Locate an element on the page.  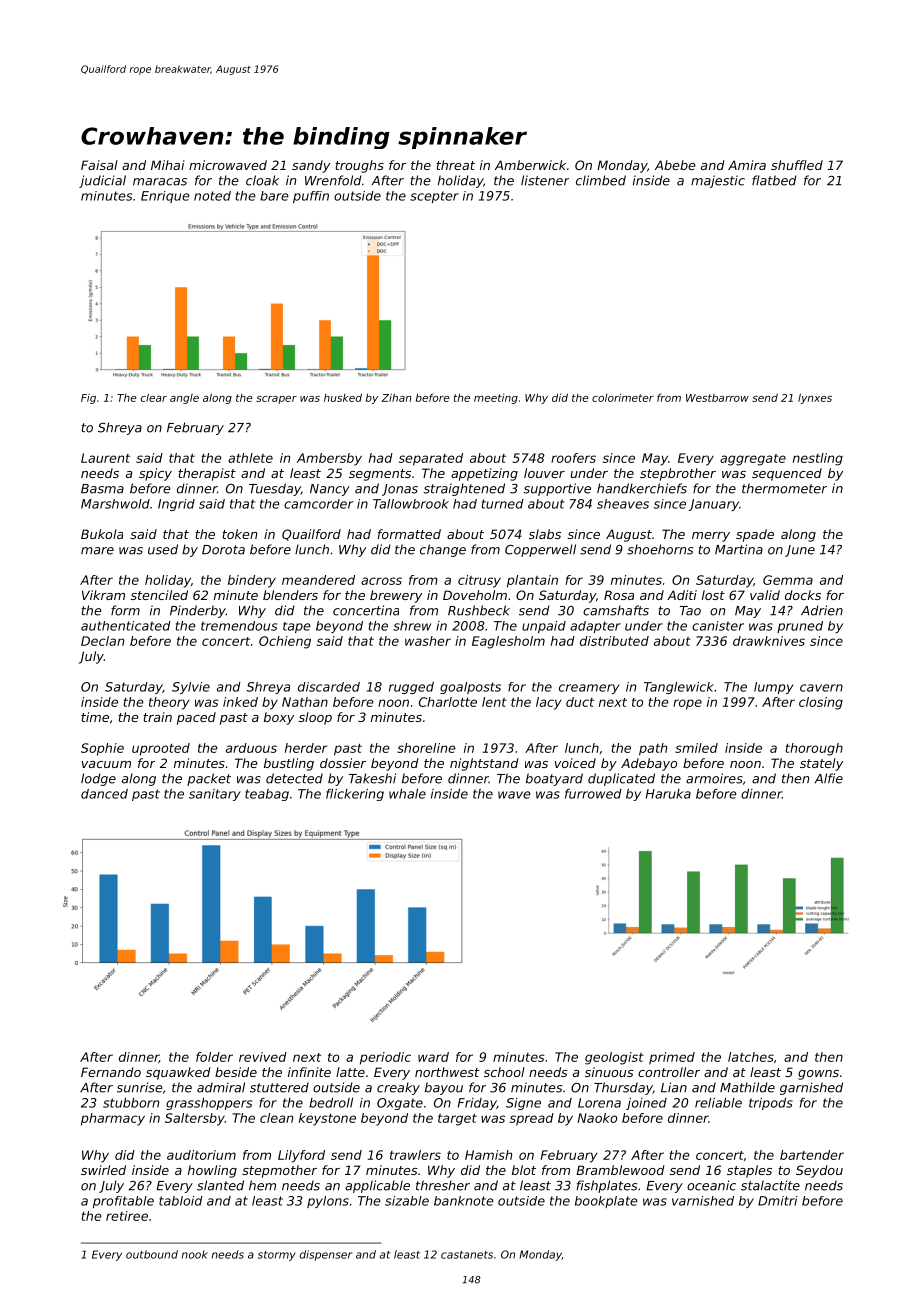
Declan is located at coordinates (102, 641).
